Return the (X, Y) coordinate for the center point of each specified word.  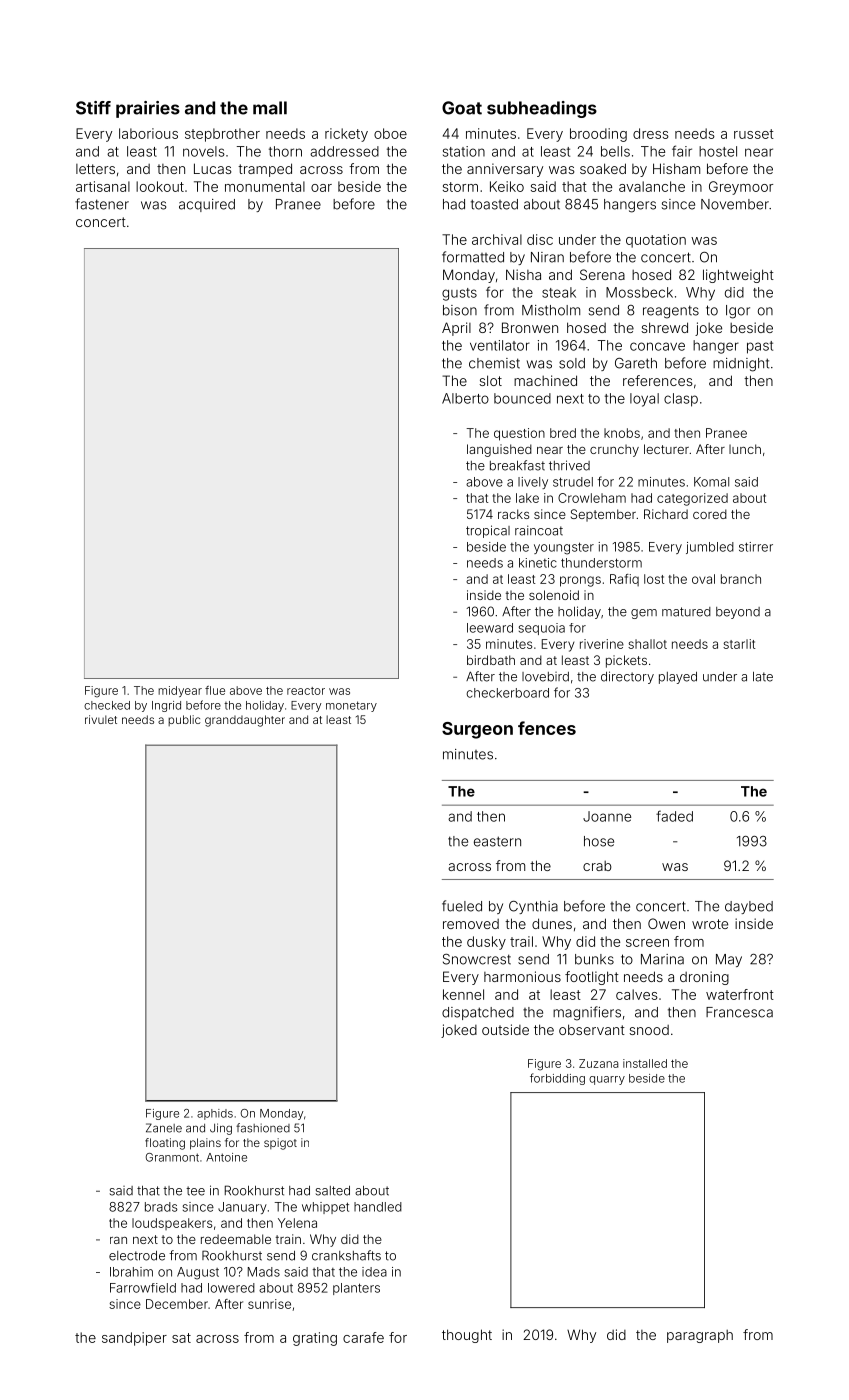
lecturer (666, 449)
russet (754, 134)
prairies (148, 109)
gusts (459, 294)
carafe (363, 1337)
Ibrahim (131, 1272)
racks (513, 514)
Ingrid (166, 706)
